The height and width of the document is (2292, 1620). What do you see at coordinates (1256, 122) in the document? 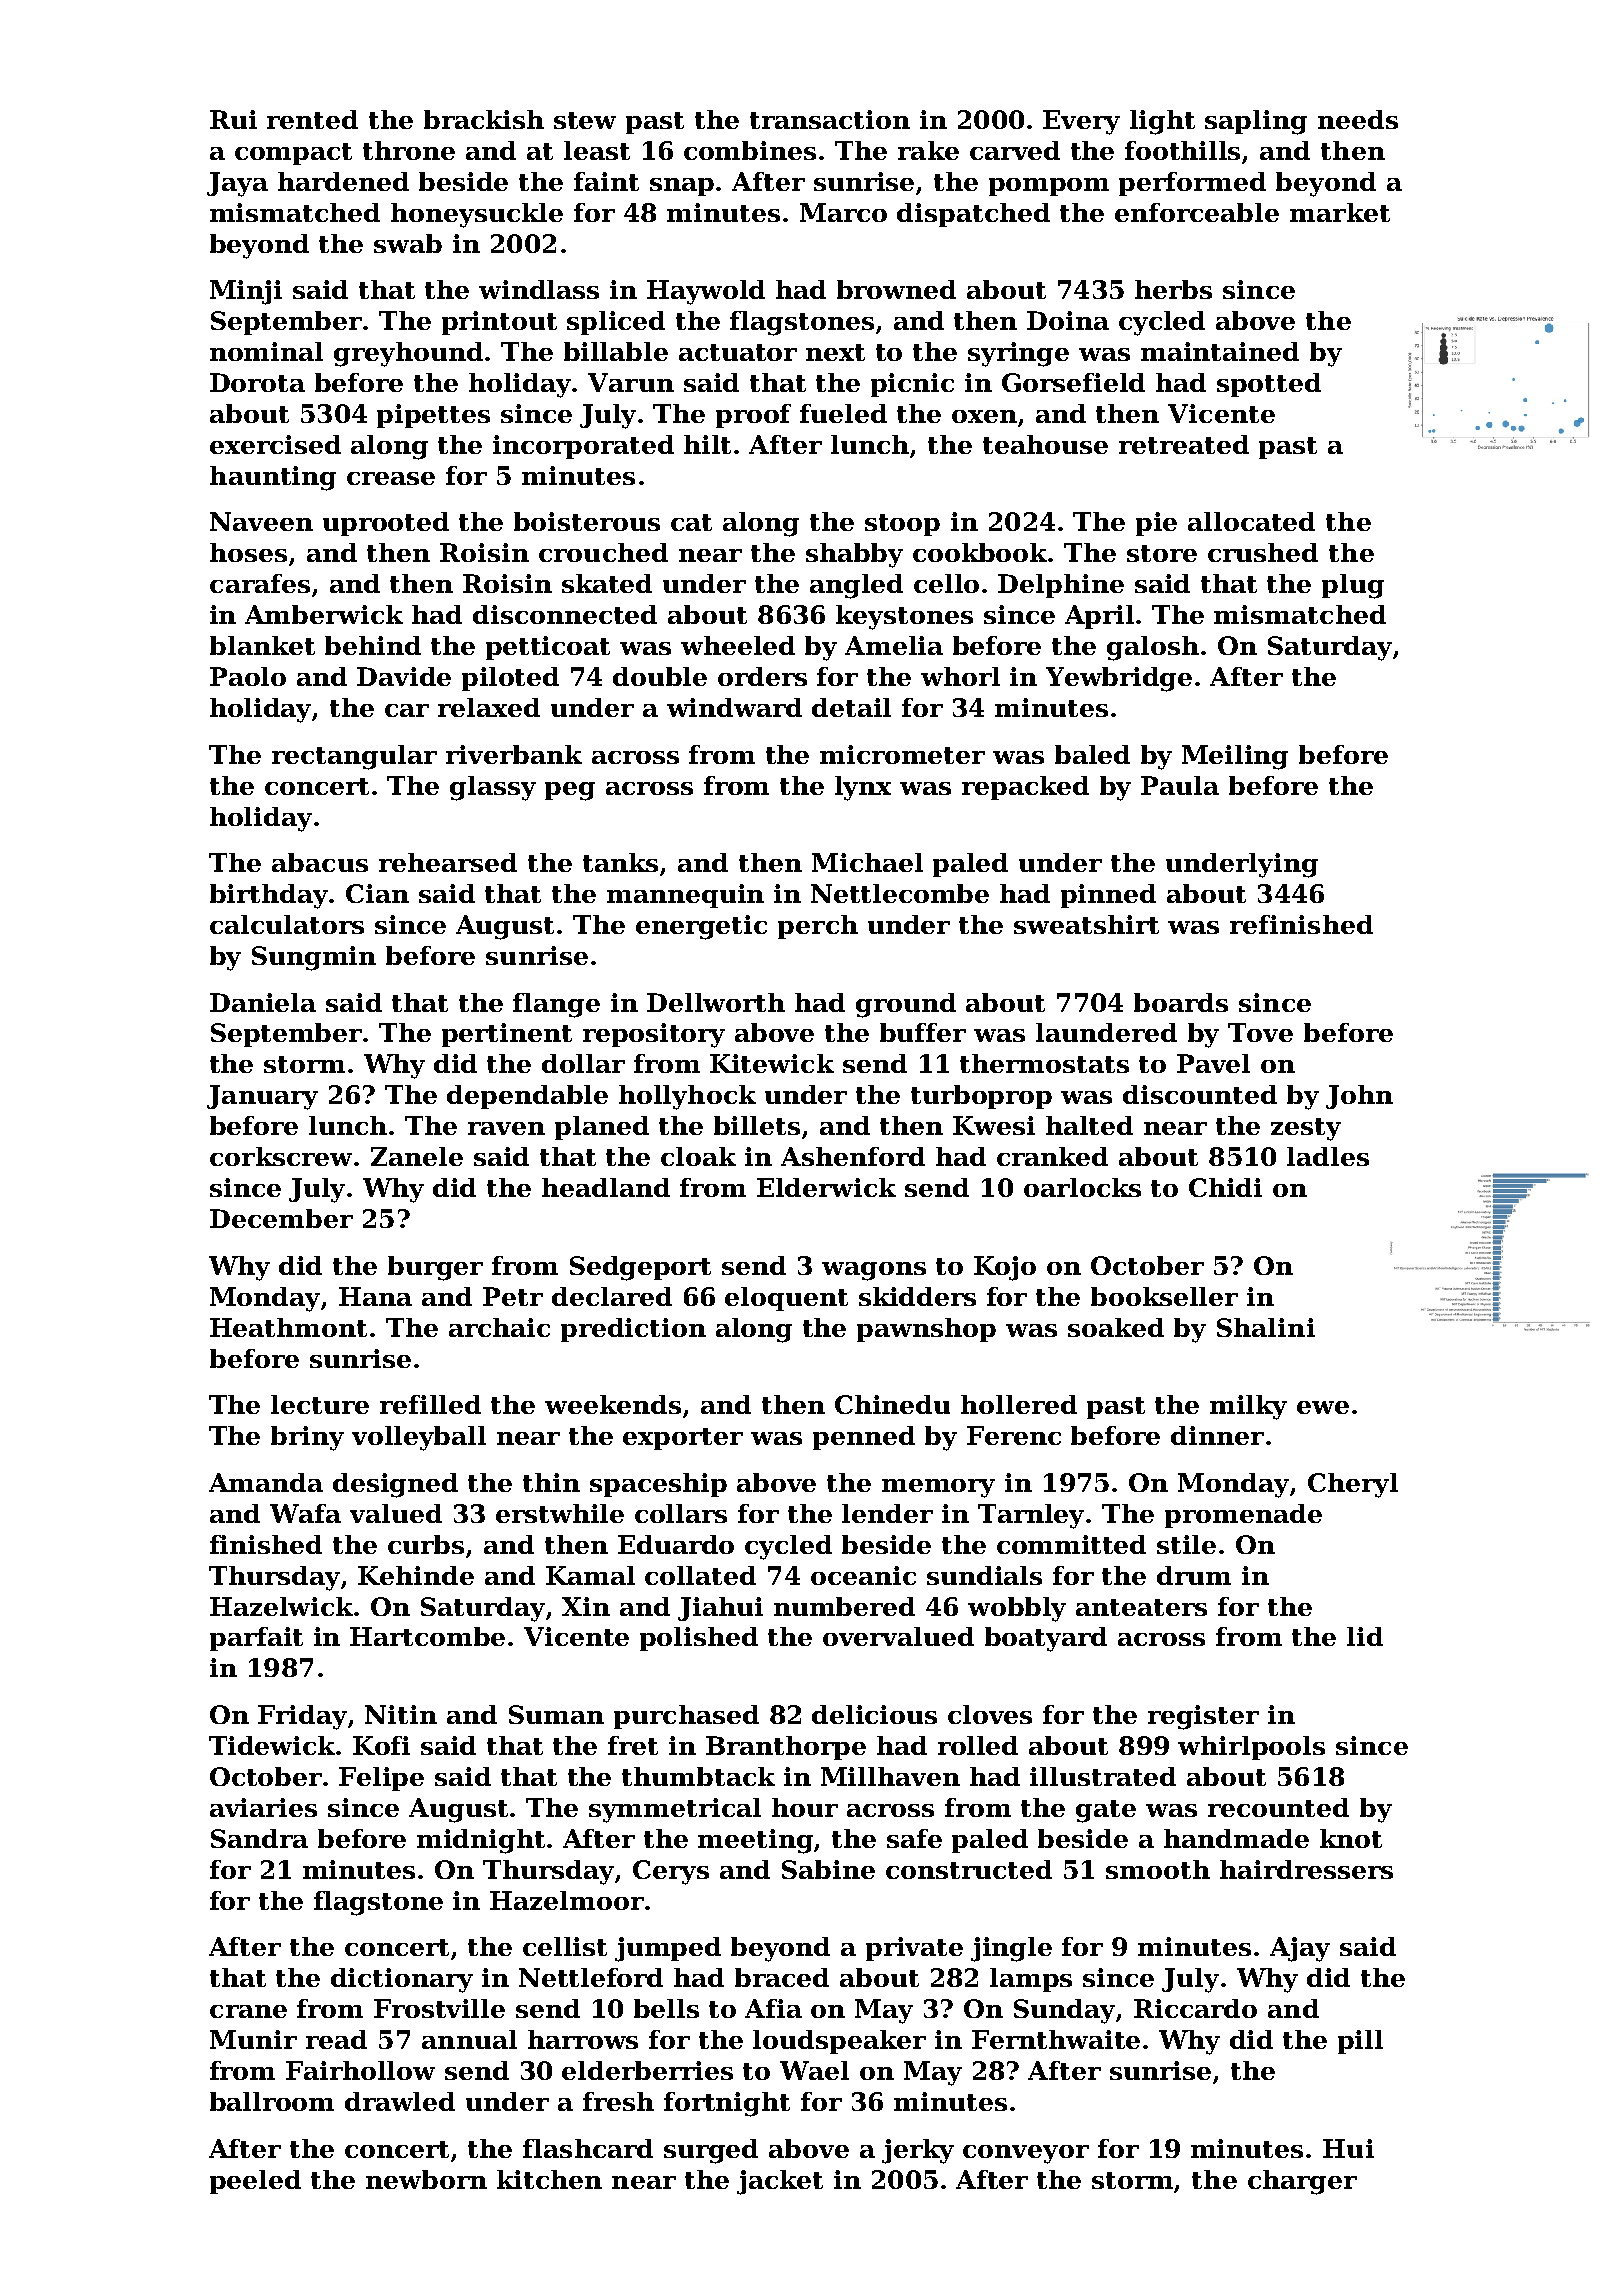
I see `sapling` at bounding box center [1256, 122].
